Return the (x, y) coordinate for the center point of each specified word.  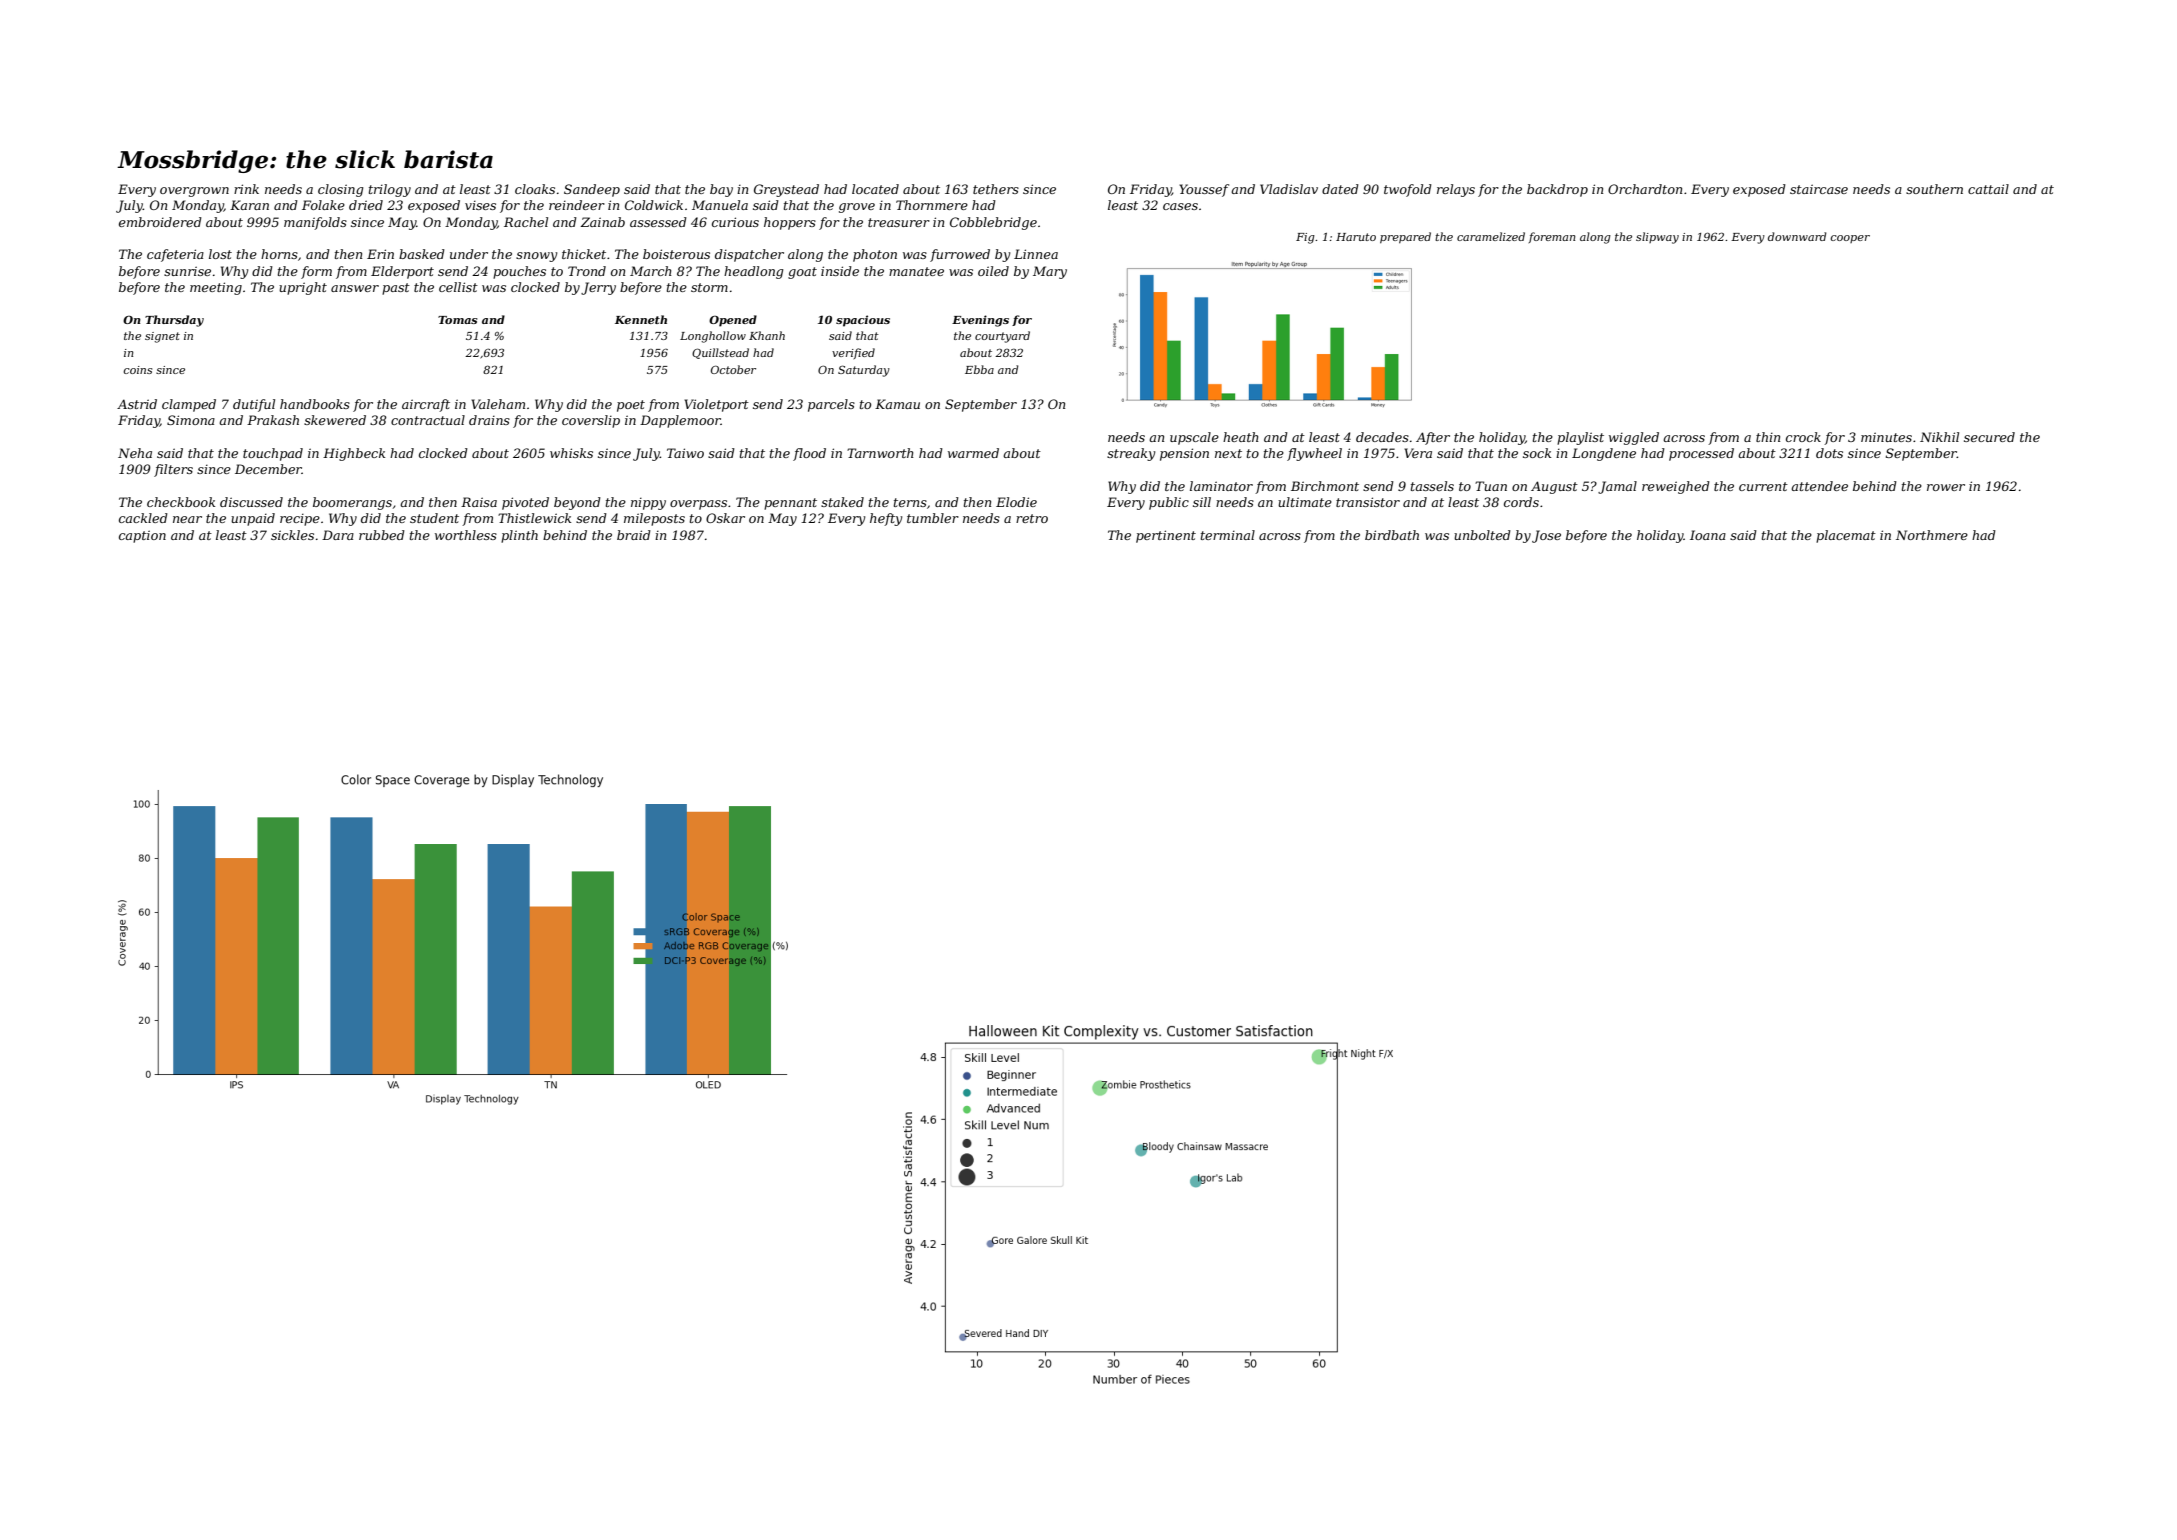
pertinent (1166, 536)
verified (853, 353)
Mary (1050, 272)
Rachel (526, 222)
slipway (1657, 238)
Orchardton (1645, 189)
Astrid (137, 404)
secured (1989, 437)
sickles (292, 535)
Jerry (598, 288)
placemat (1846, 536)
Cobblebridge (993, 223)
